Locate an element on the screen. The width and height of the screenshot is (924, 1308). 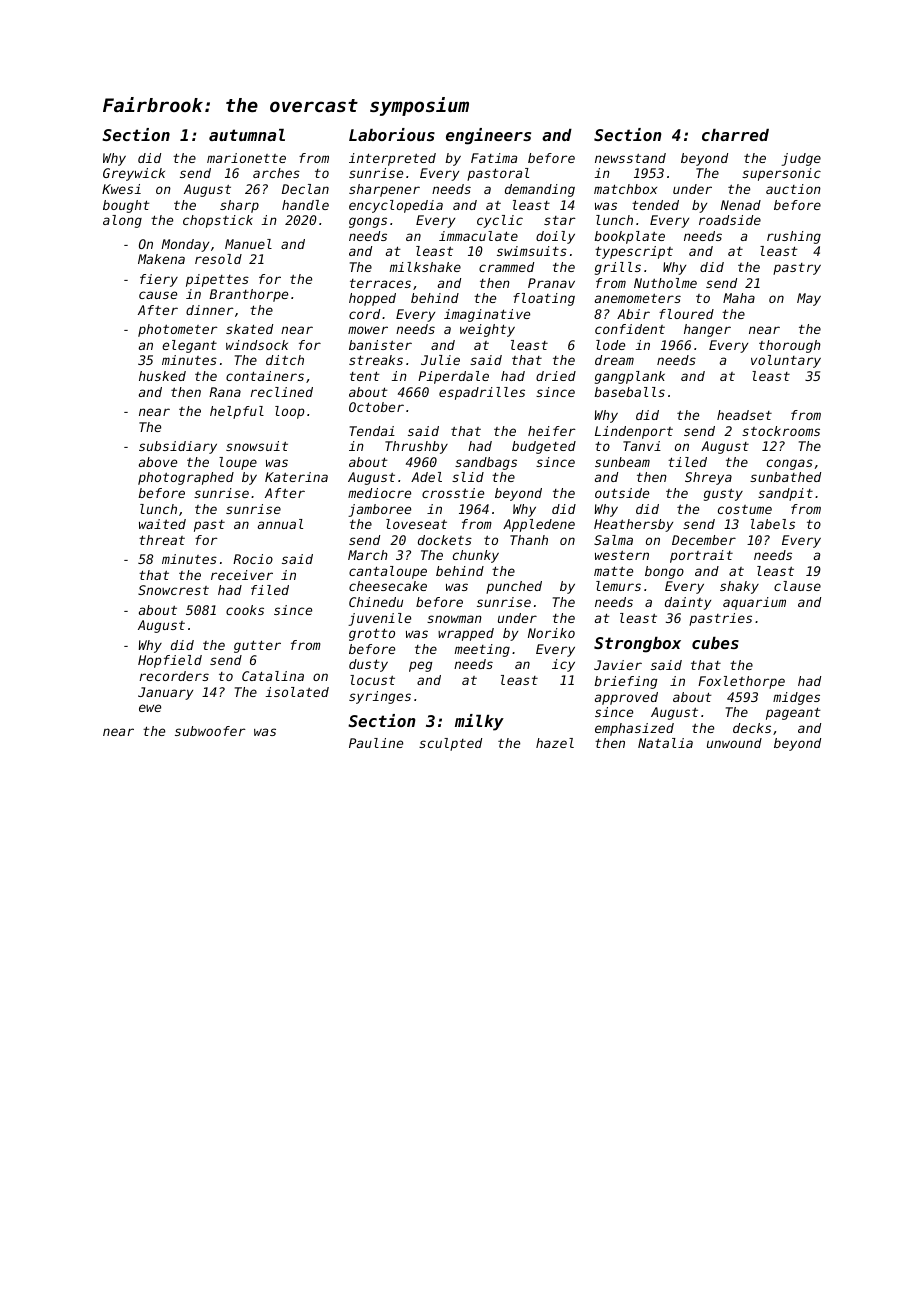
Laborious is located at coordinates (392, 134).
